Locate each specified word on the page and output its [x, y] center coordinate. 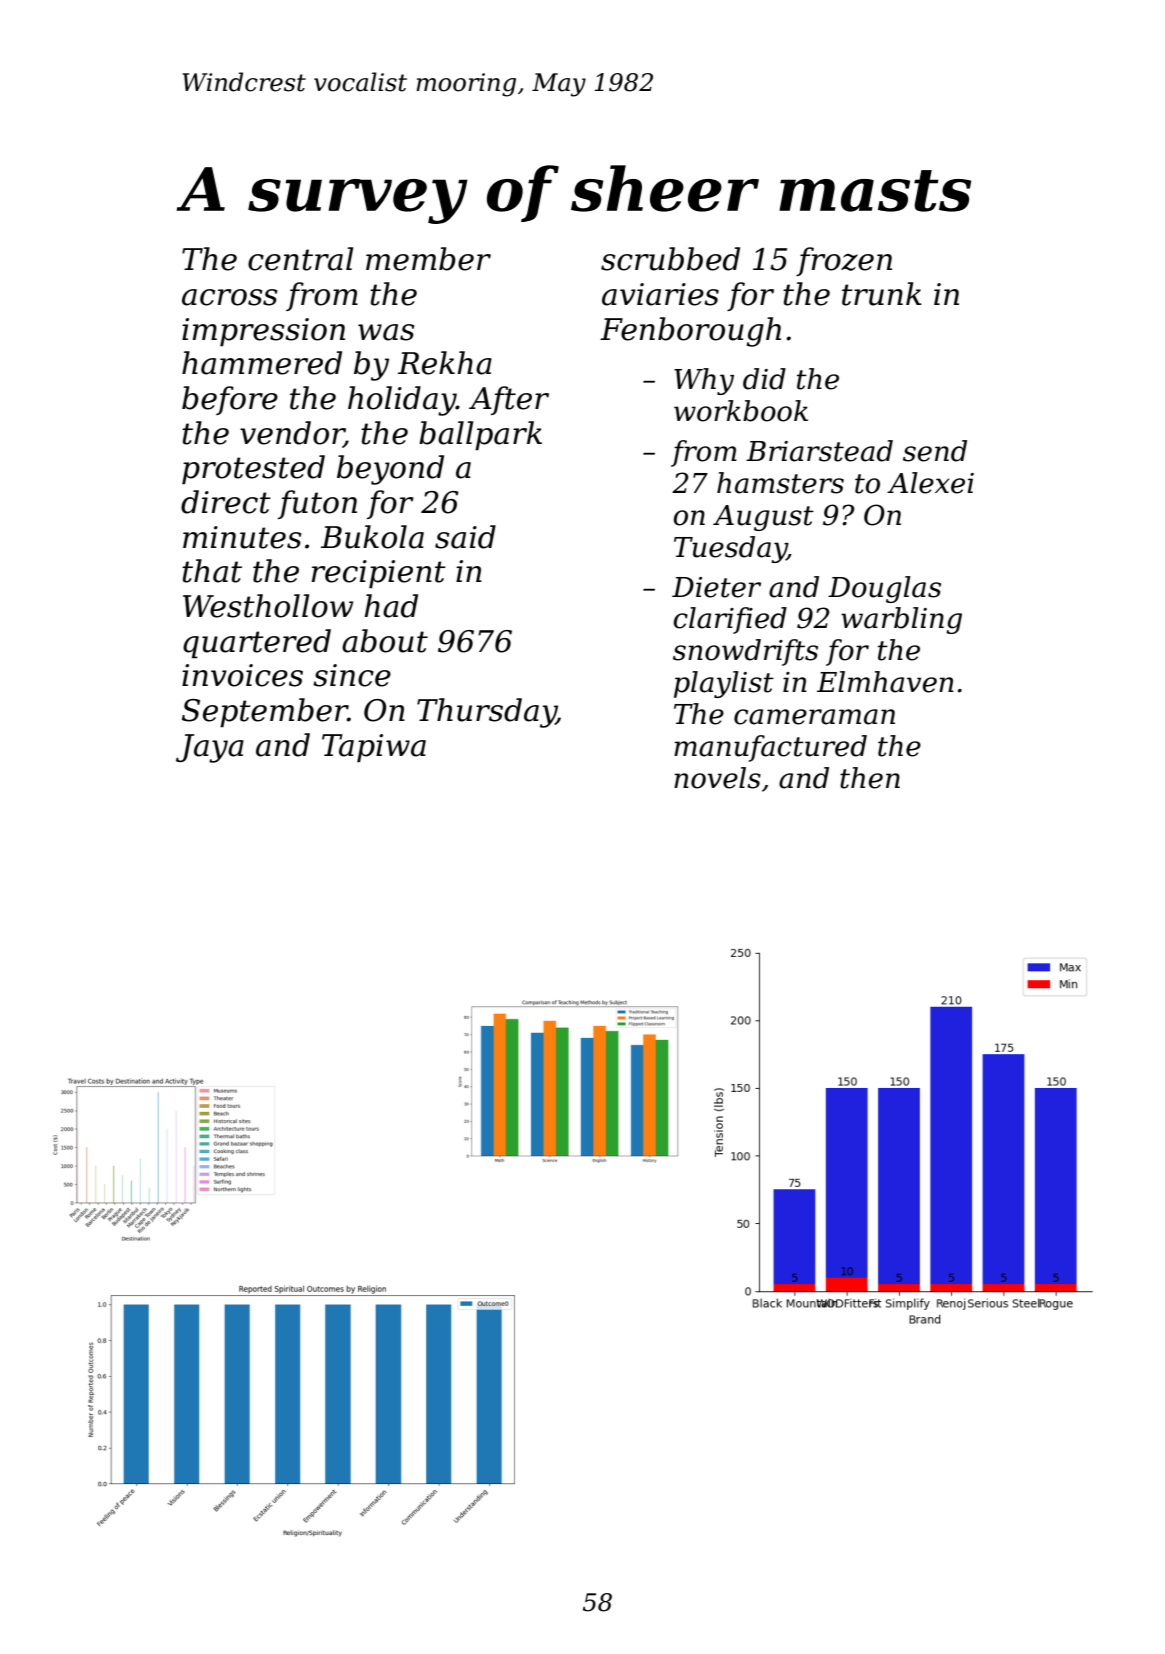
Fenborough [690, 332]
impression [263, 332]
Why [704, 381]
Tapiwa [374, 748]
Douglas [884, 589]
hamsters [780, 483]
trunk [882, 294]
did [764, 379]
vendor [292, 434]
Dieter [716, 587]
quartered [257, 644]
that [212, 571]
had [391, 606]
